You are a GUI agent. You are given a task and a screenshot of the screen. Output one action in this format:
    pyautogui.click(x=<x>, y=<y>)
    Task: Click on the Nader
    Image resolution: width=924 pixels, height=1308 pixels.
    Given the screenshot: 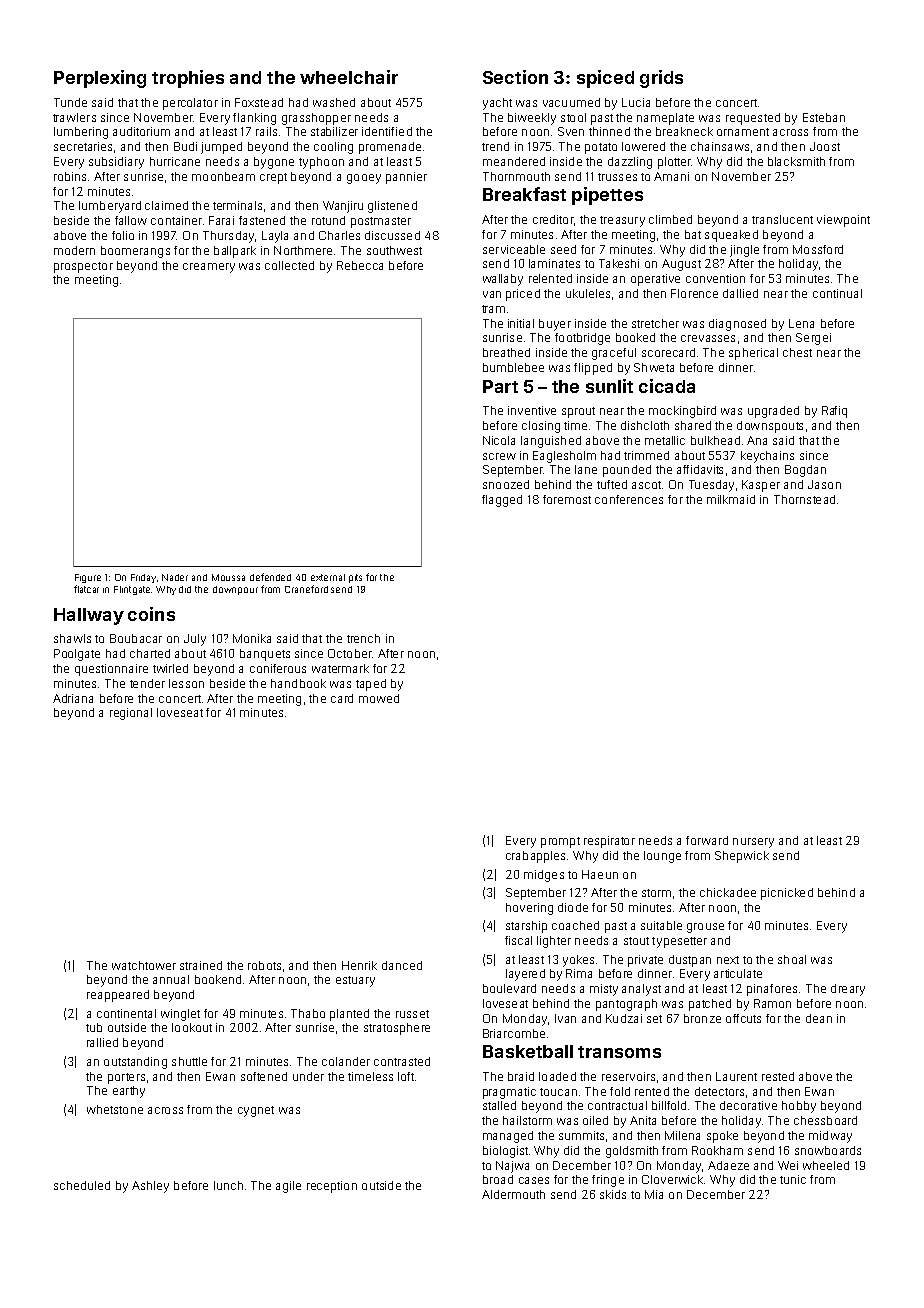 What is the action you would take?
    pyautogui.click(x=175, y=577)
